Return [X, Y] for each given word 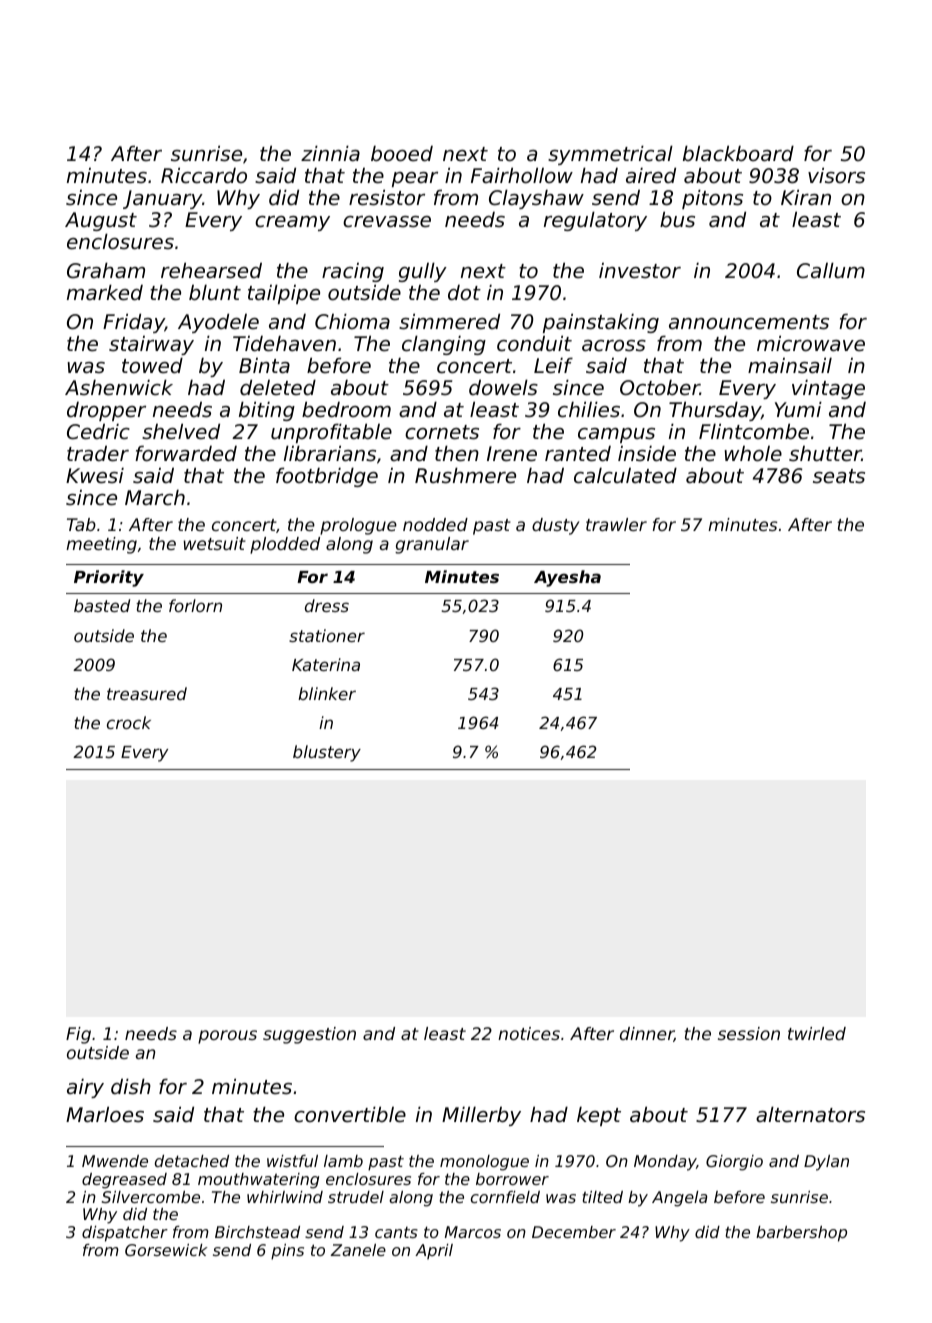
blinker [327, 693]
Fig [78, 1035]
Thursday [715, 411]
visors [836, 175]
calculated [625, 475]
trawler [616, 524]
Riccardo [204, 175]
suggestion [309, 1035]
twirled [817, 1033]
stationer [327, 635]
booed [402, 153]
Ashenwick [119, 387]
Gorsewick [166, 1250]
